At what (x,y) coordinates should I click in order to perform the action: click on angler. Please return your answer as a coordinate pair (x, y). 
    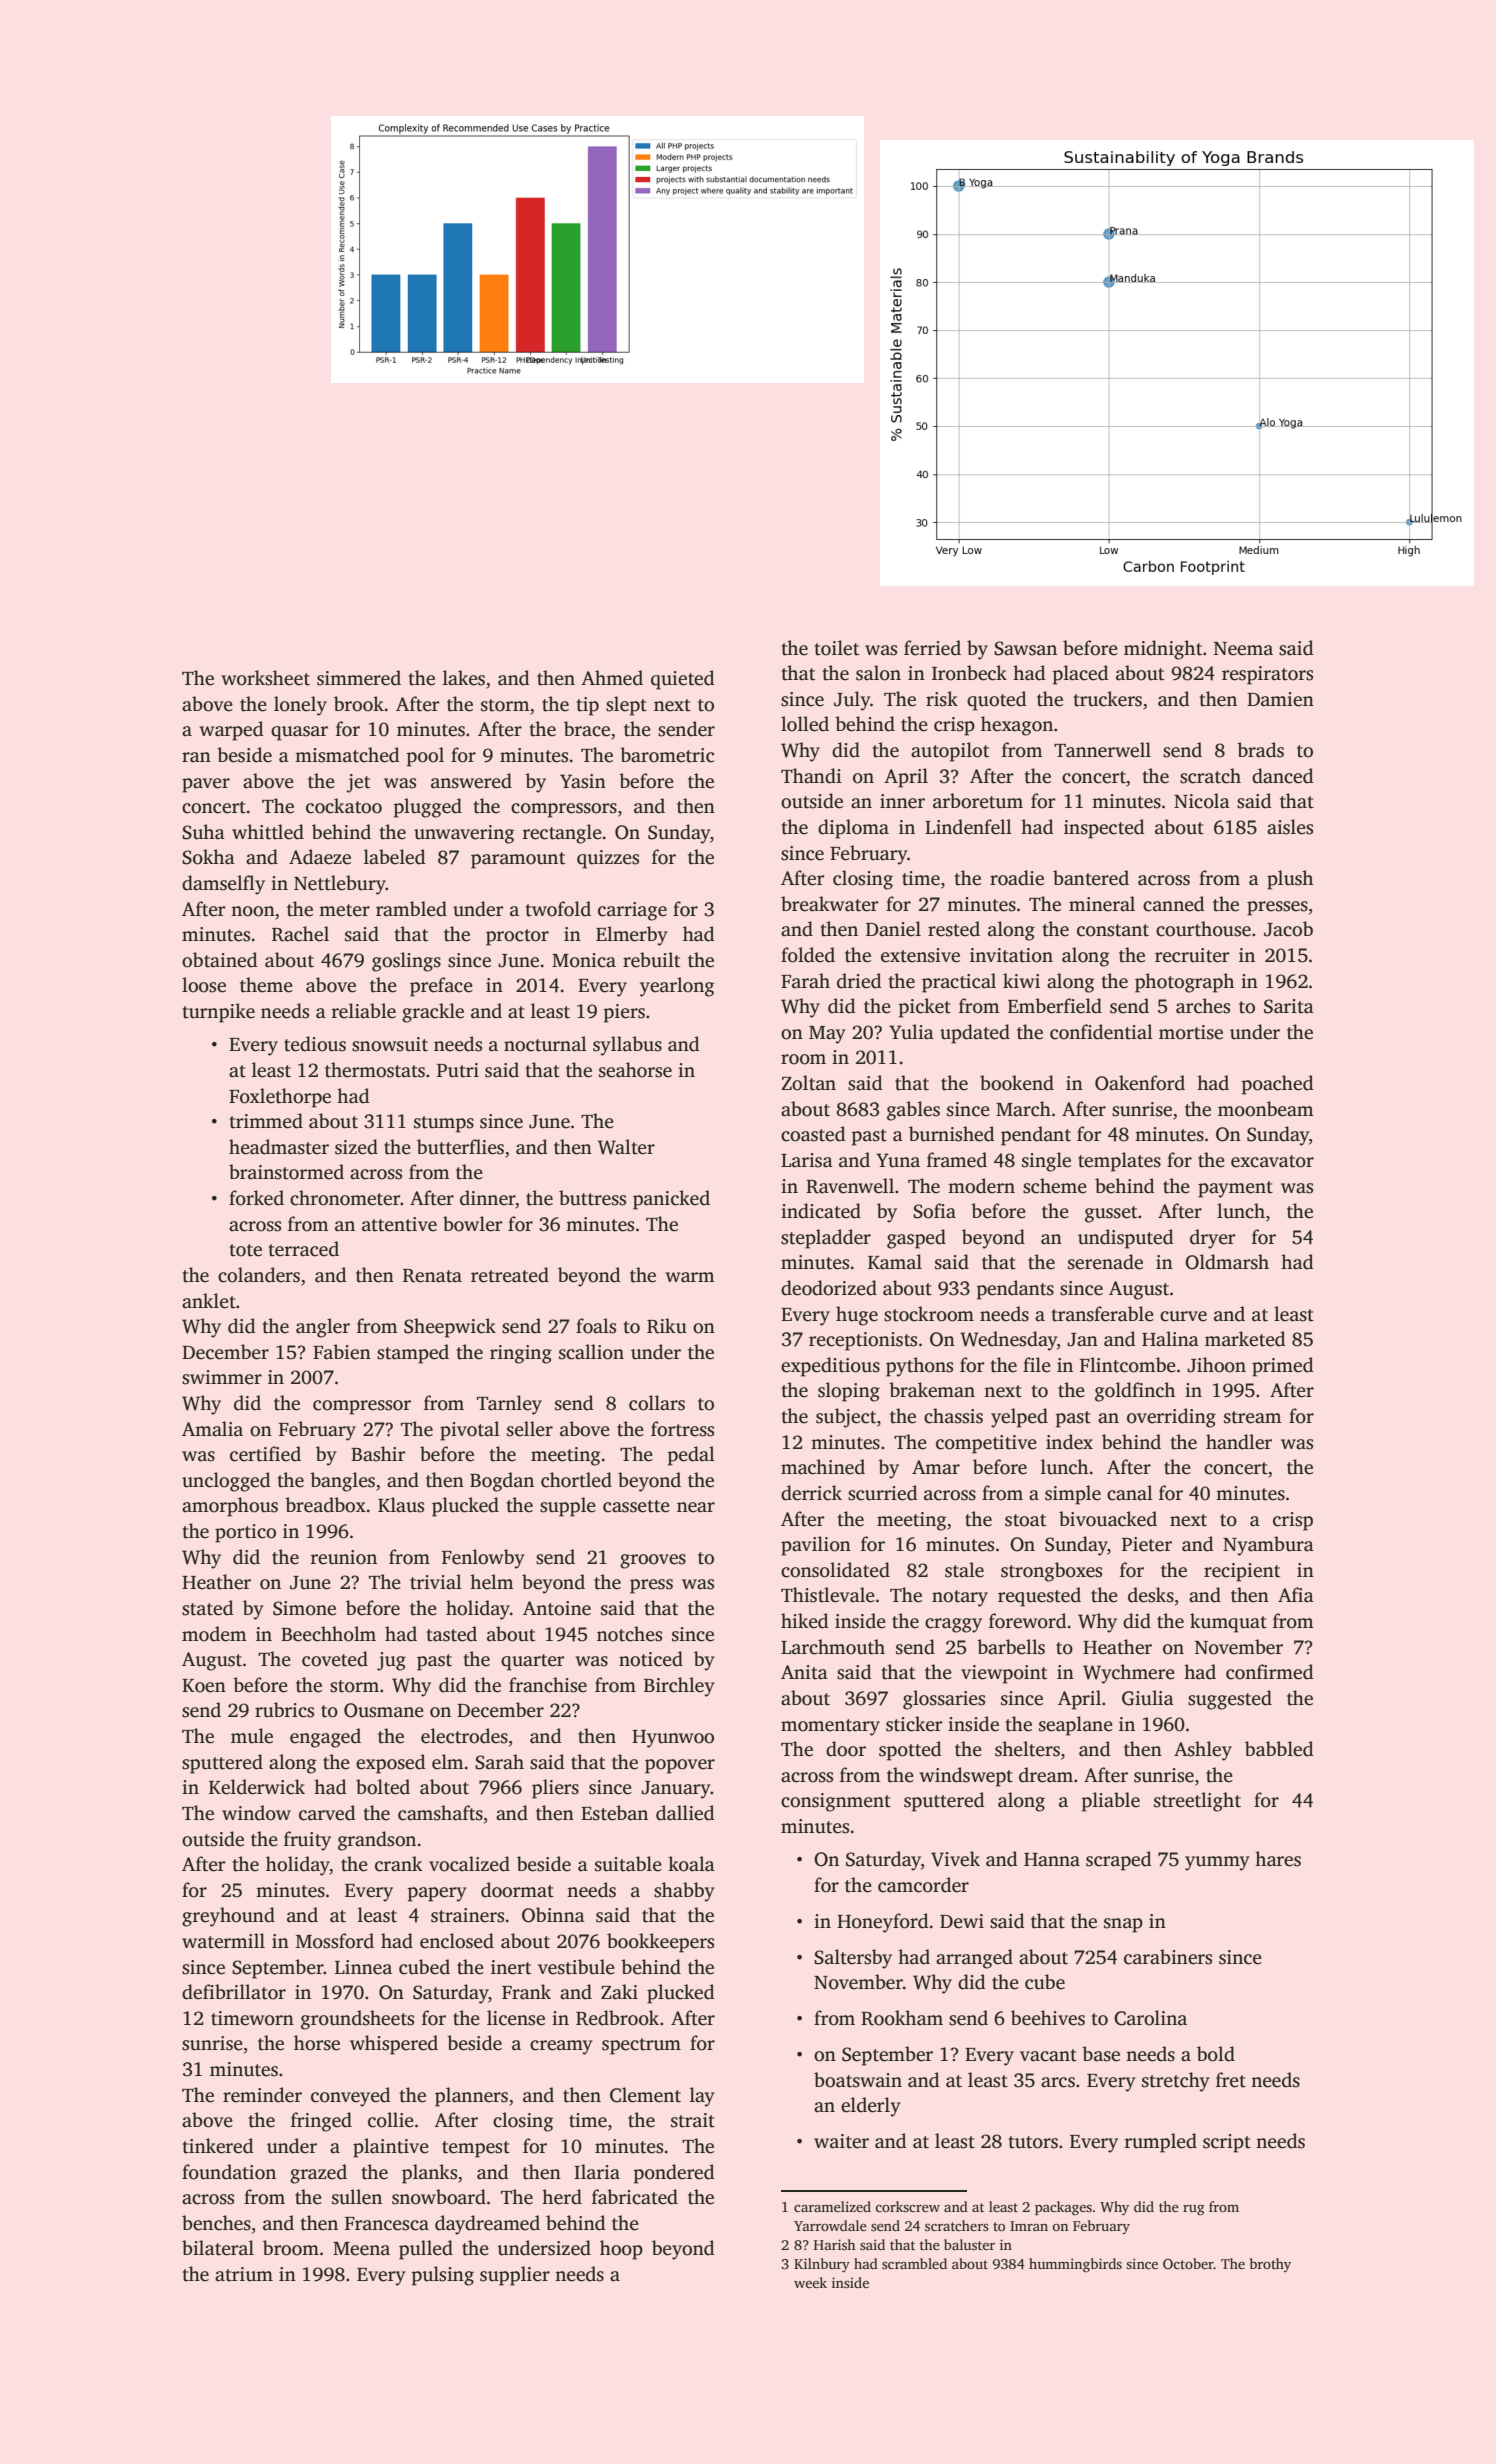
    Looking at the image, I should click on (323, 1328).
